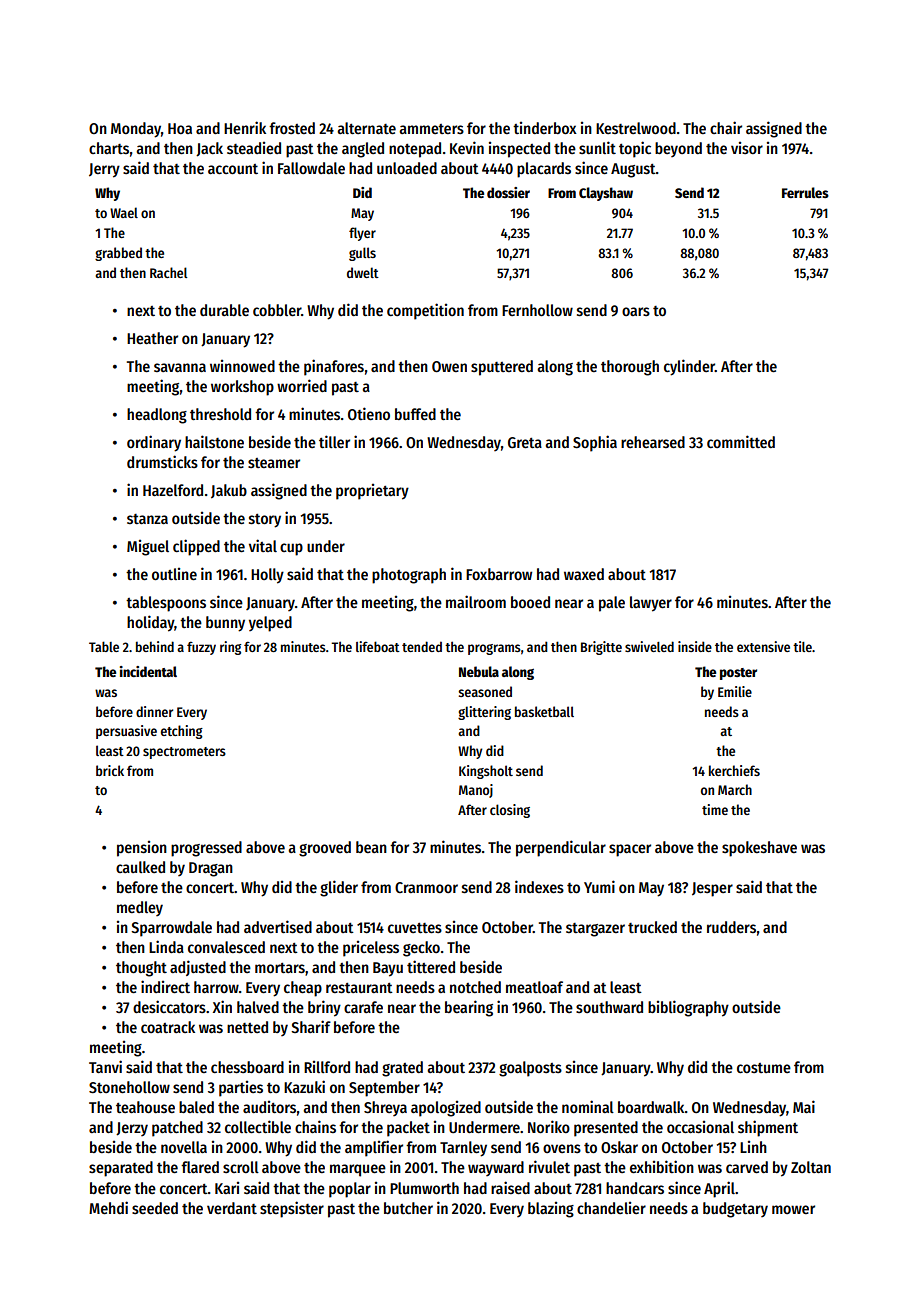 This screenshot has width=924, height=1308. I want to click on Greta, so click(525, 443).
